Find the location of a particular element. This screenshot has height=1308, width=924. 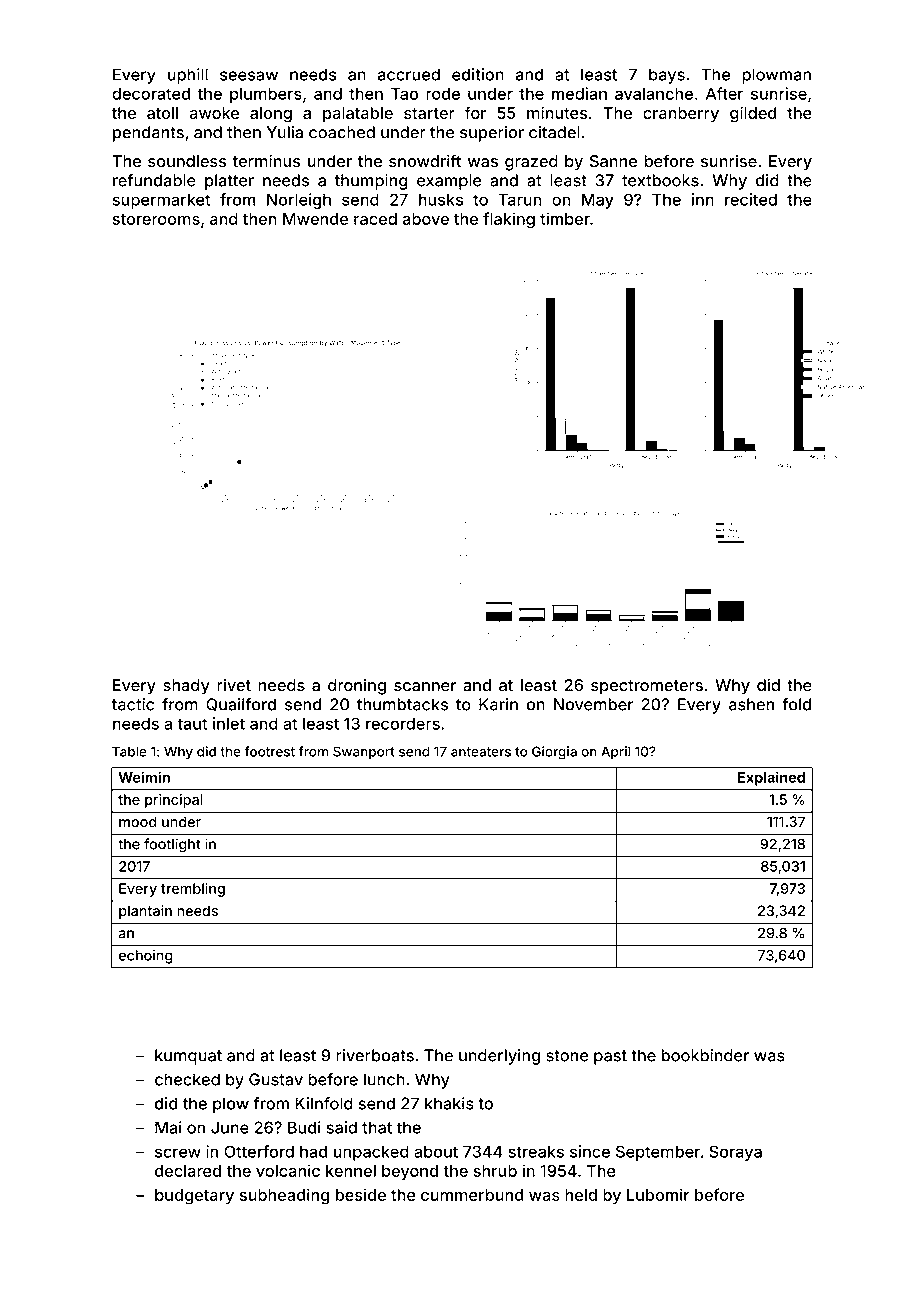

above is located at coordinates (426, 219).
